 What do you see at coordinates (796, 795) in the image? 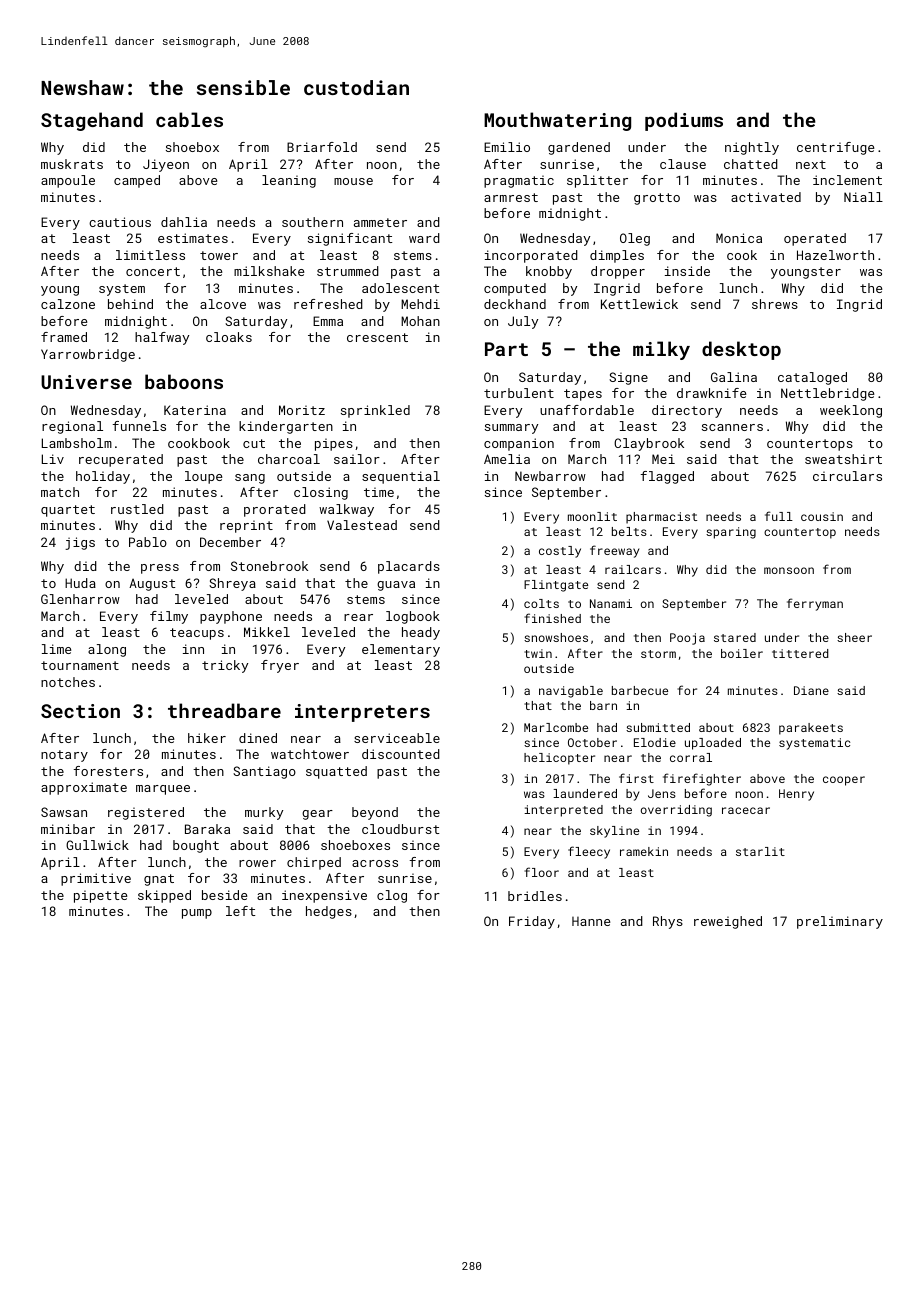
I see `Henry` at bounding box center [796, 795].
